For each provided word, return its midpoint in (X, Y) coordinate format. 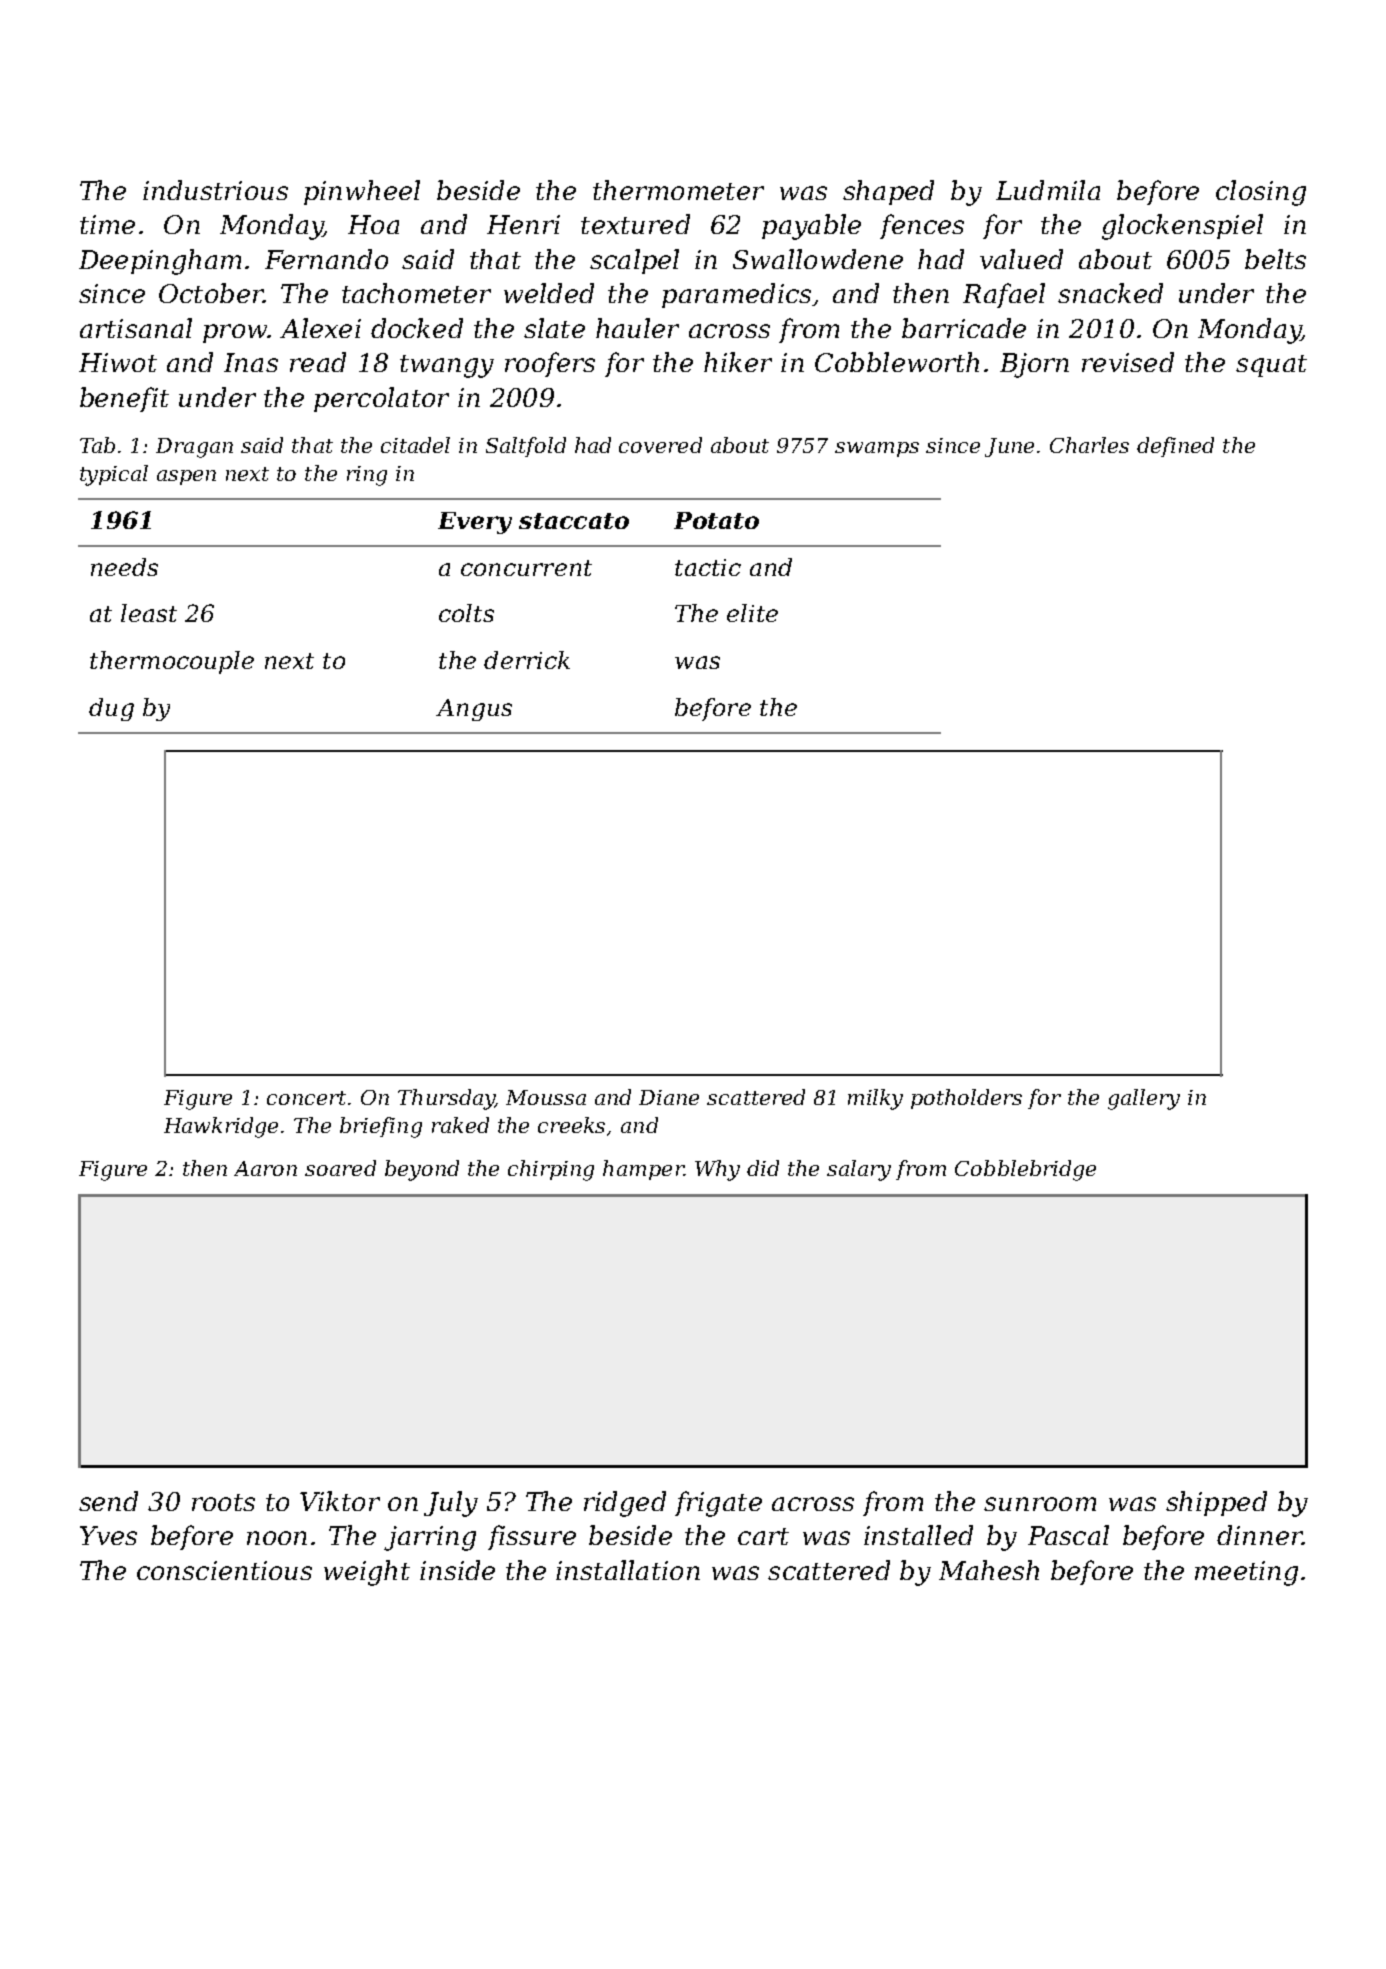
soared (340, 1168)
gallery (1144, 1099)
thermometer (678, 190)
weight (367, 1573)
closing (1261, 193)
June (1009, 447)
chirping (551, 1170)
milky (875, 1099)
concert (306, 1098)
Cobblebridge (1025, 1170)
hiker (738, 362)
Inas (251, 362)
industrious (215, 190)
